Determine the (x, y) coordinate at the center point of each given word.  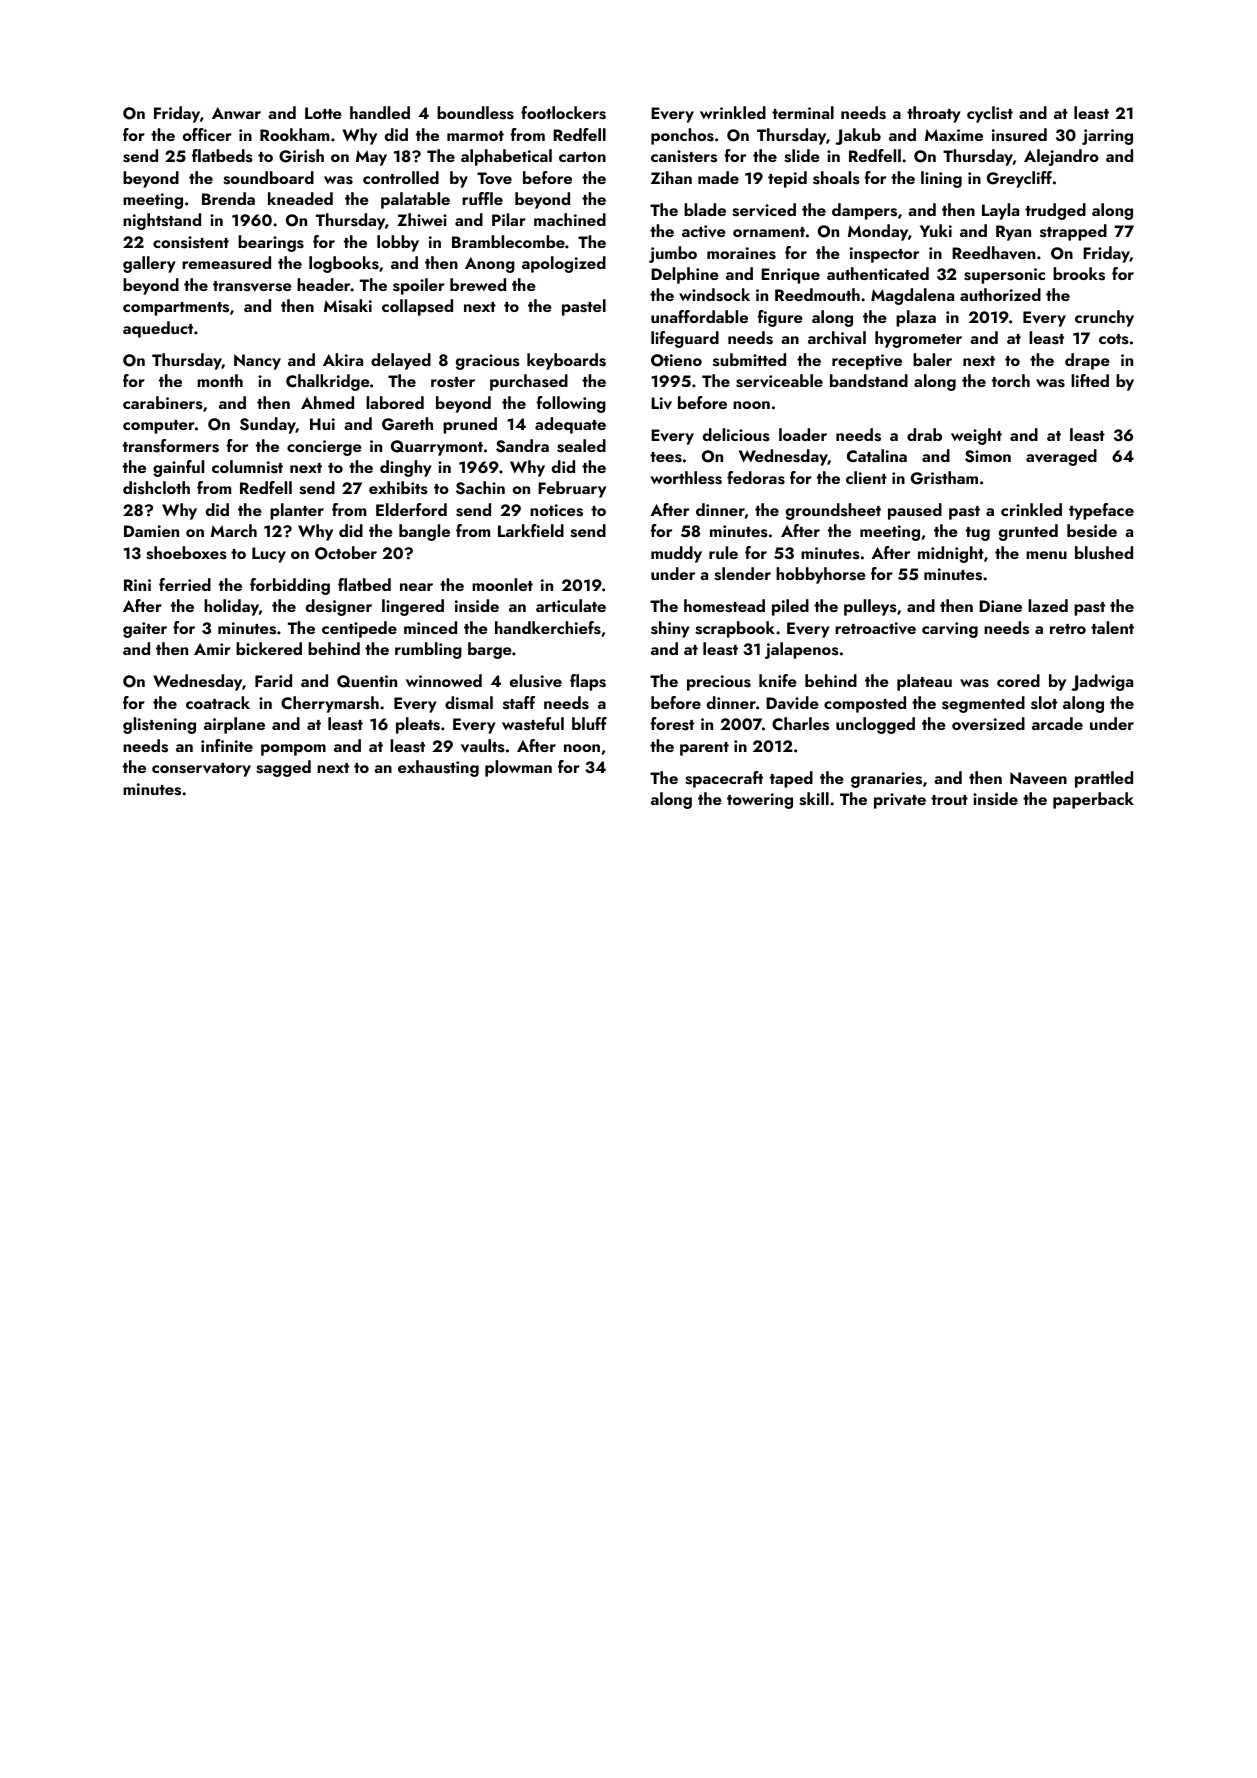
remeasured (226, 263)
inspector (884, 255)
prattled (1104, 779)
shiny (670, 629)
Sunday (268, 425)
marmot (475, 136)
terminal (803, 112)
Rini (137, 585)
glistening (159, 725)
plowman (518, 768)
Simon (988, 456)
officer (207, 134)
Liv (661, 403)
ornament (769, 232)
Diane (1000, 606)
